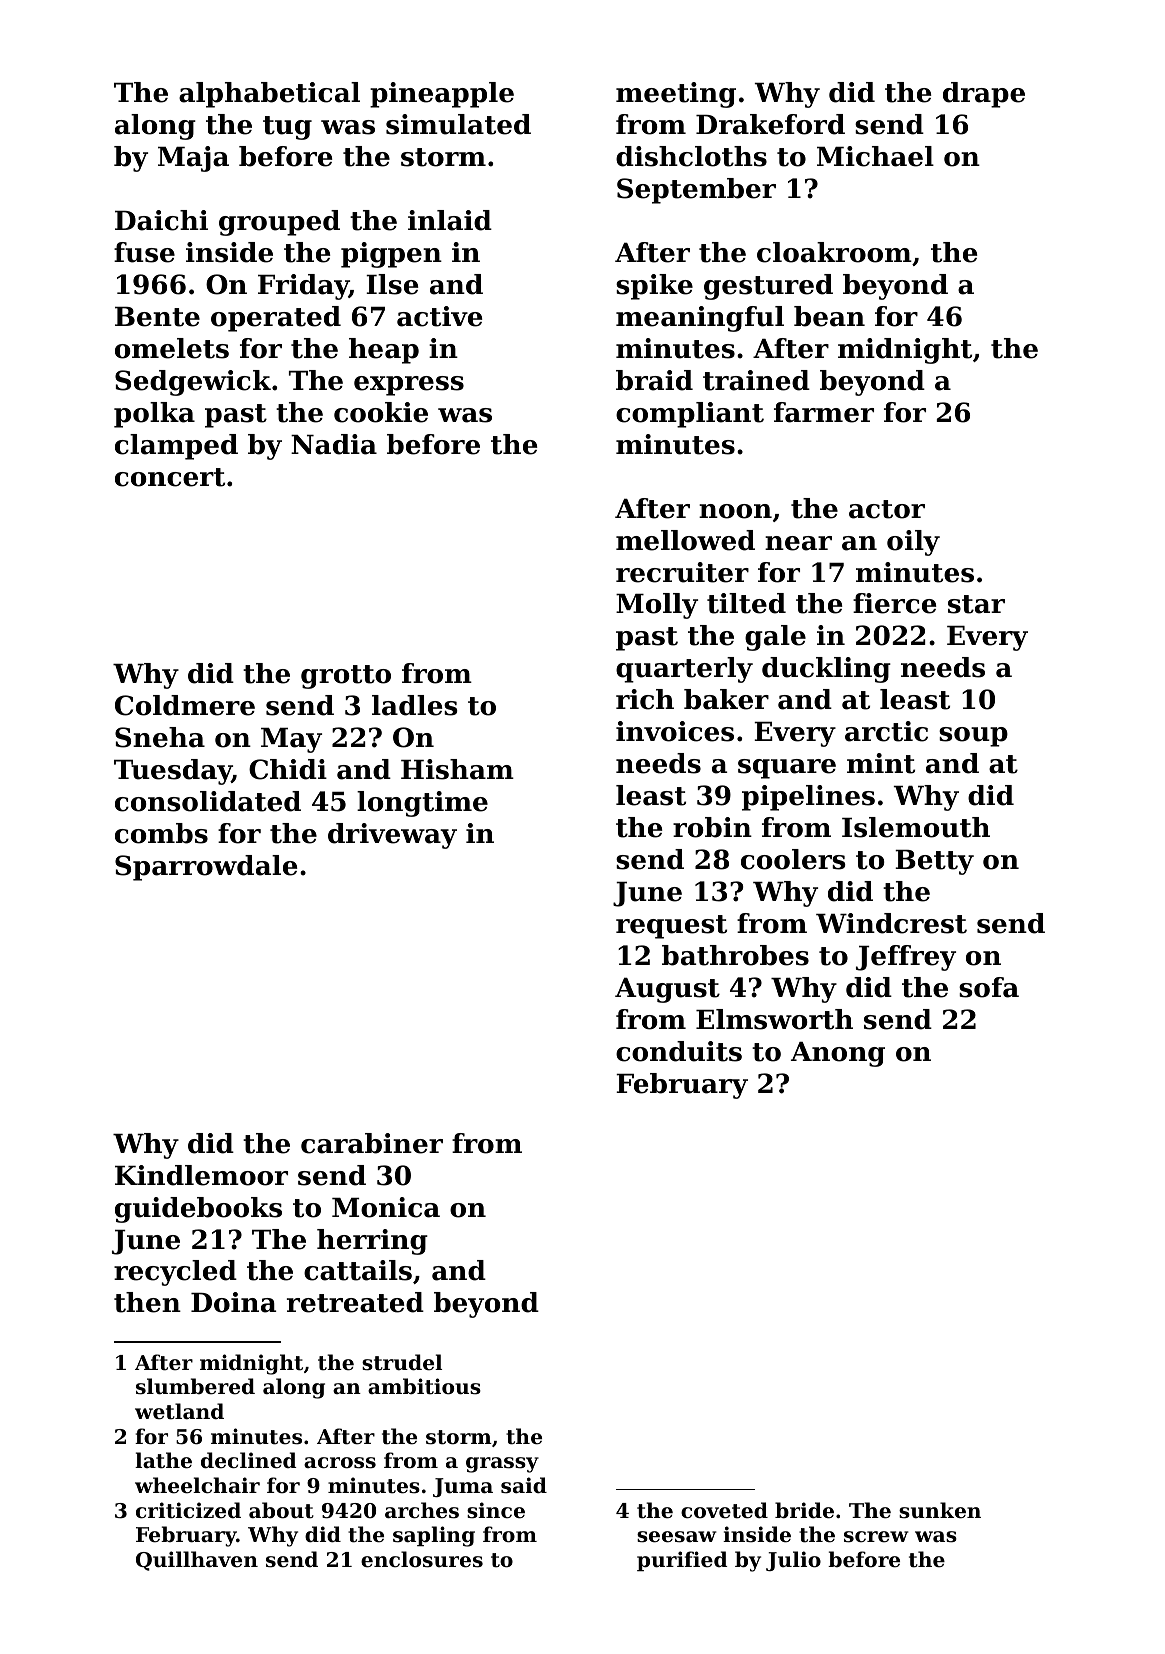 The image size is (1165, 1654). I want to click on noon, so click(735, 511).
